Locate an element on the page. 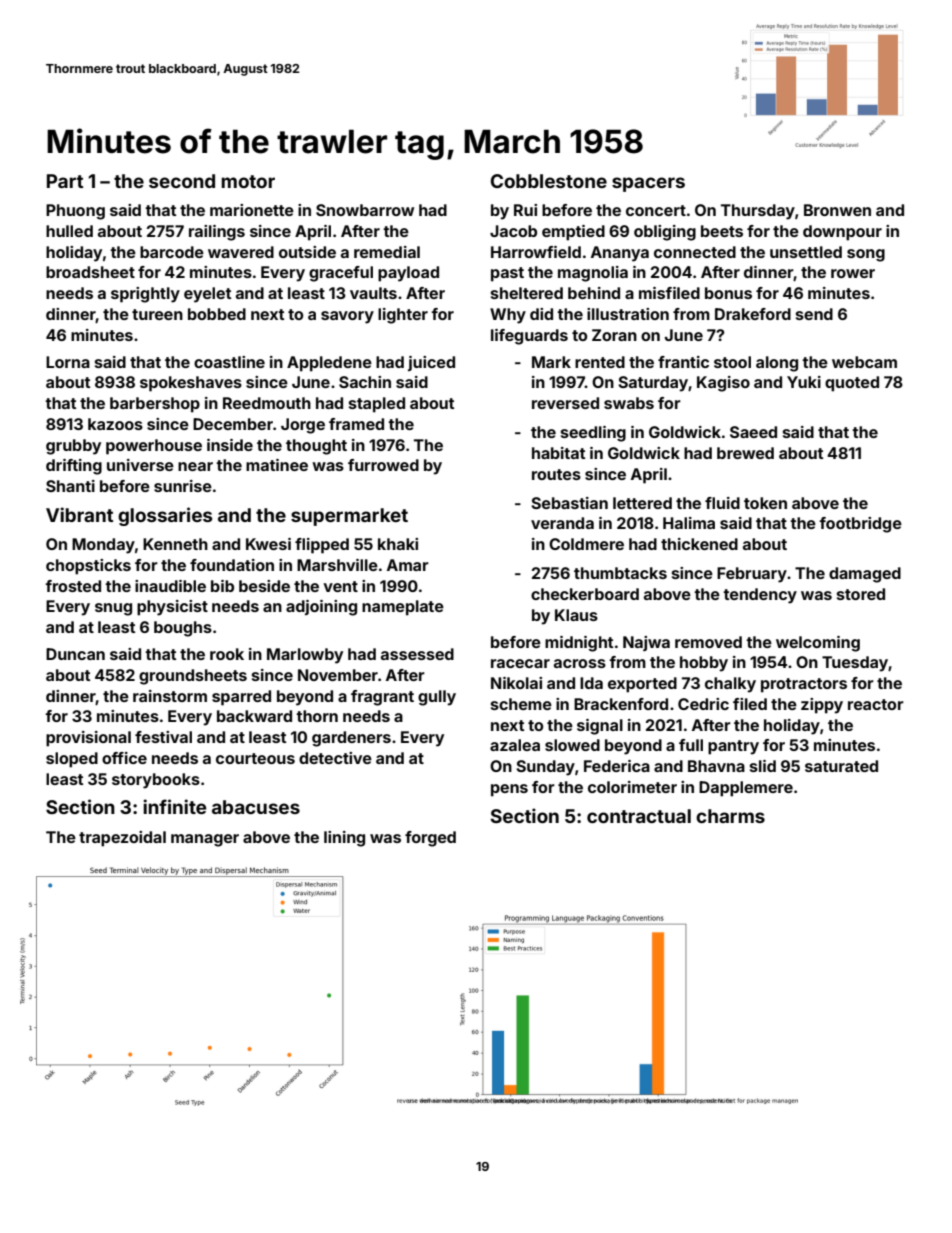  manager is located at coordinates (205, 840).
